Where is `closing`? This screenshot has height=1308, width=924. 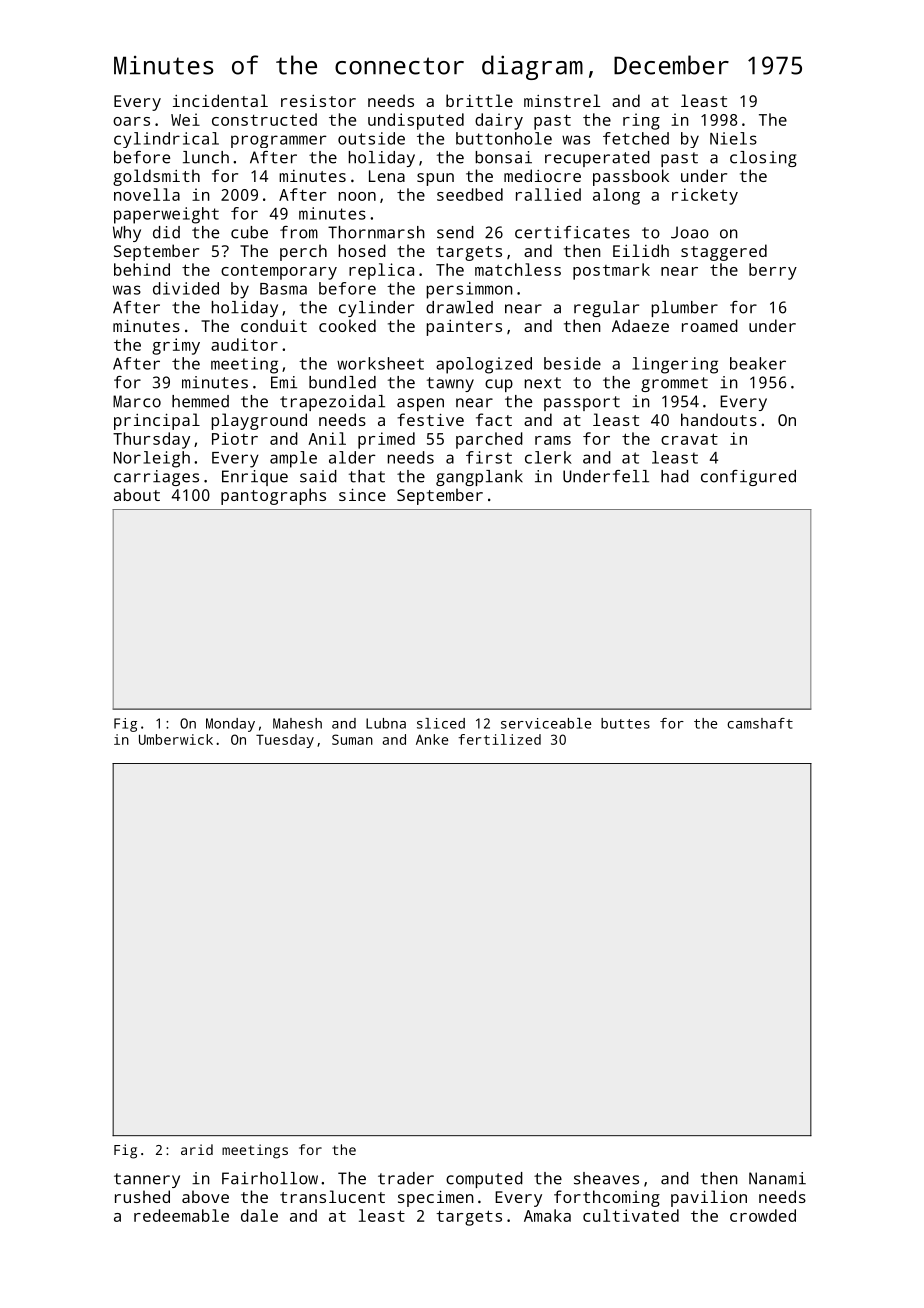 closing is located at coordinates (763, 159).
